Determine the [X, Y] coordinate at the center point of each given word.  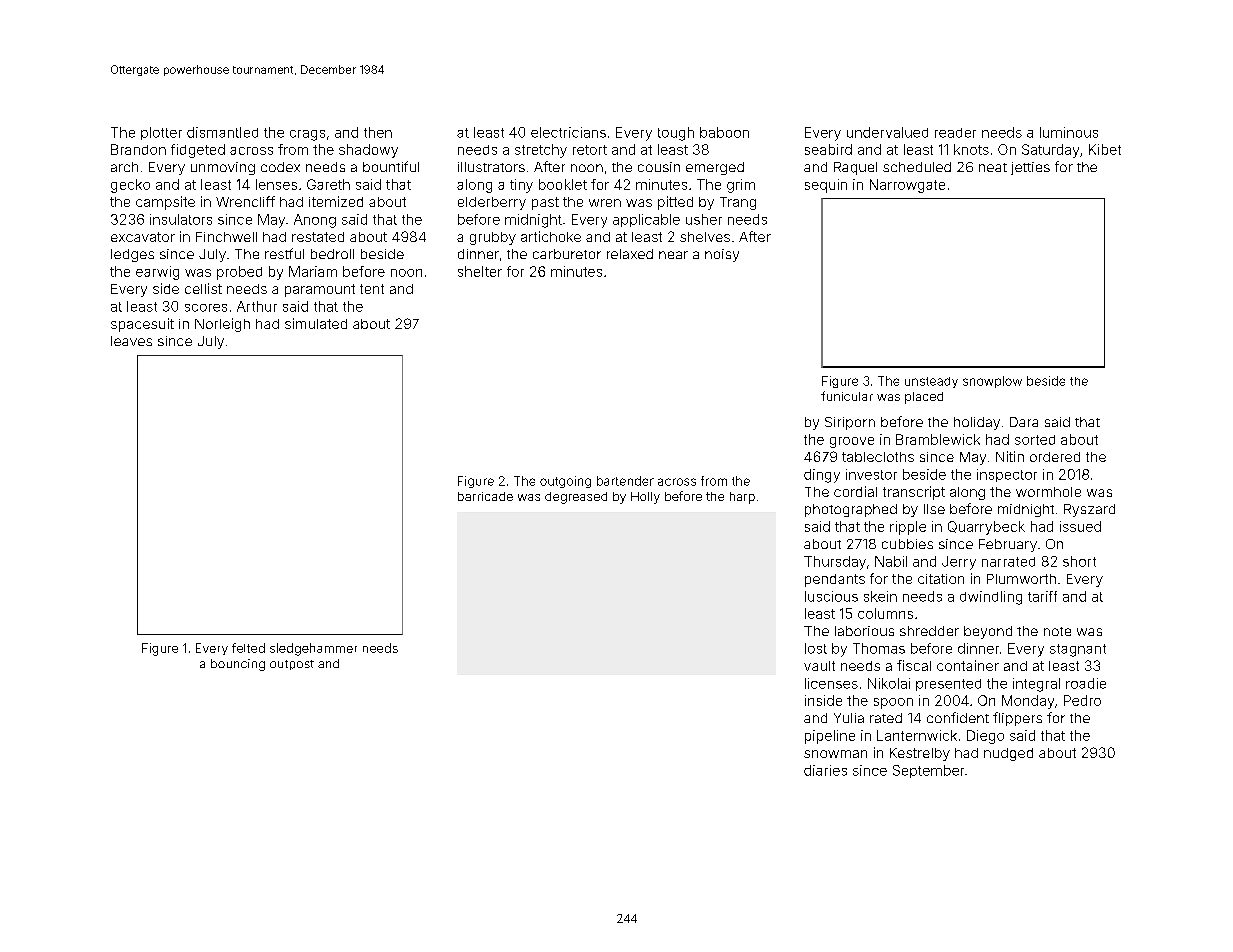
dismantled [222, 132]
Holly [645, 498]
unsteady [931, 382]
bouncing [238, 665]
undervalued [887, 132]
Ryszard [1089, 510]
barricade [485, 496]
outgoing [565, 482]
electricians [568, 132]
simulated [316, 323]
